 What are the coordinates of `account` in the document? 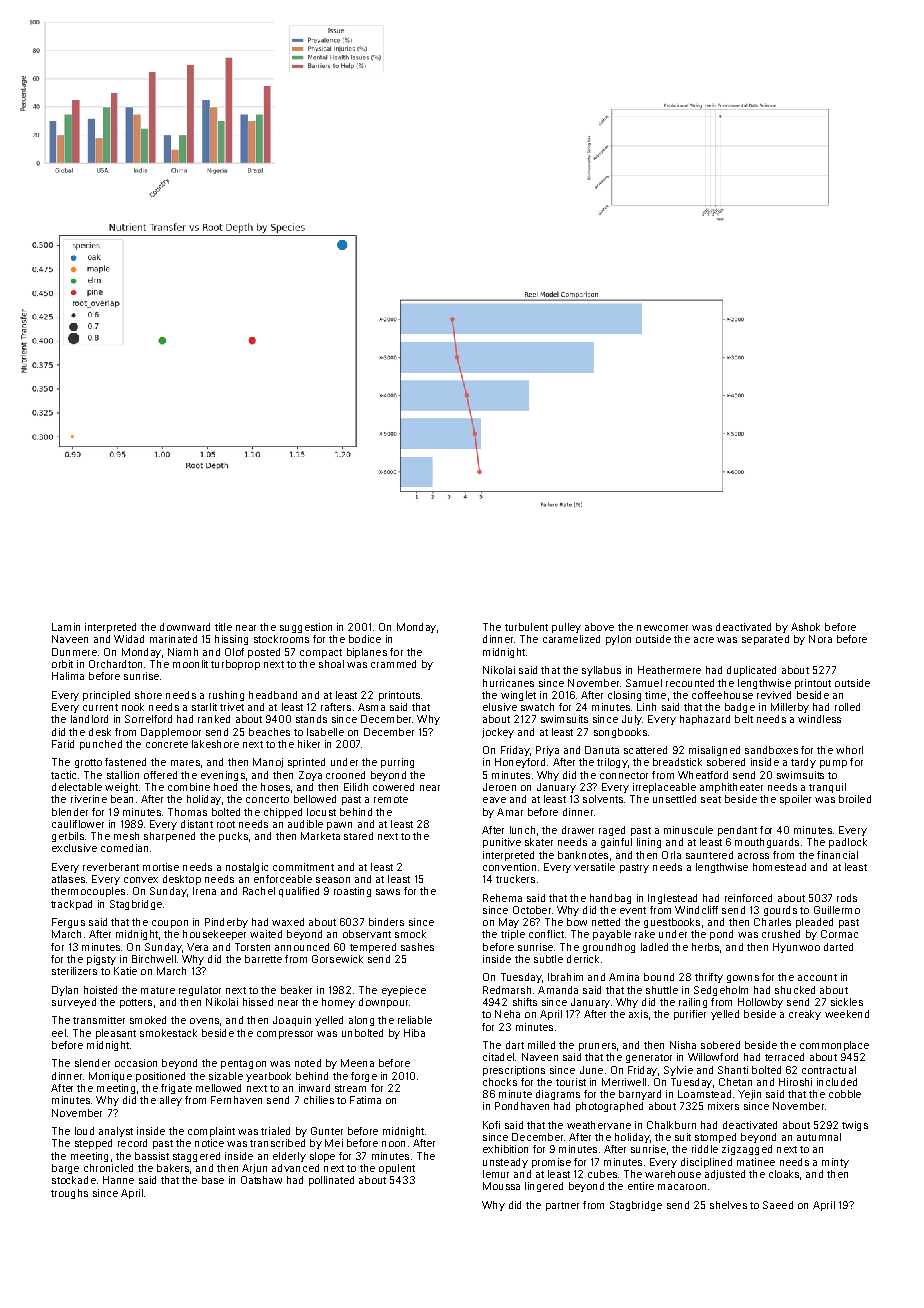 It's located at (817, 977).
